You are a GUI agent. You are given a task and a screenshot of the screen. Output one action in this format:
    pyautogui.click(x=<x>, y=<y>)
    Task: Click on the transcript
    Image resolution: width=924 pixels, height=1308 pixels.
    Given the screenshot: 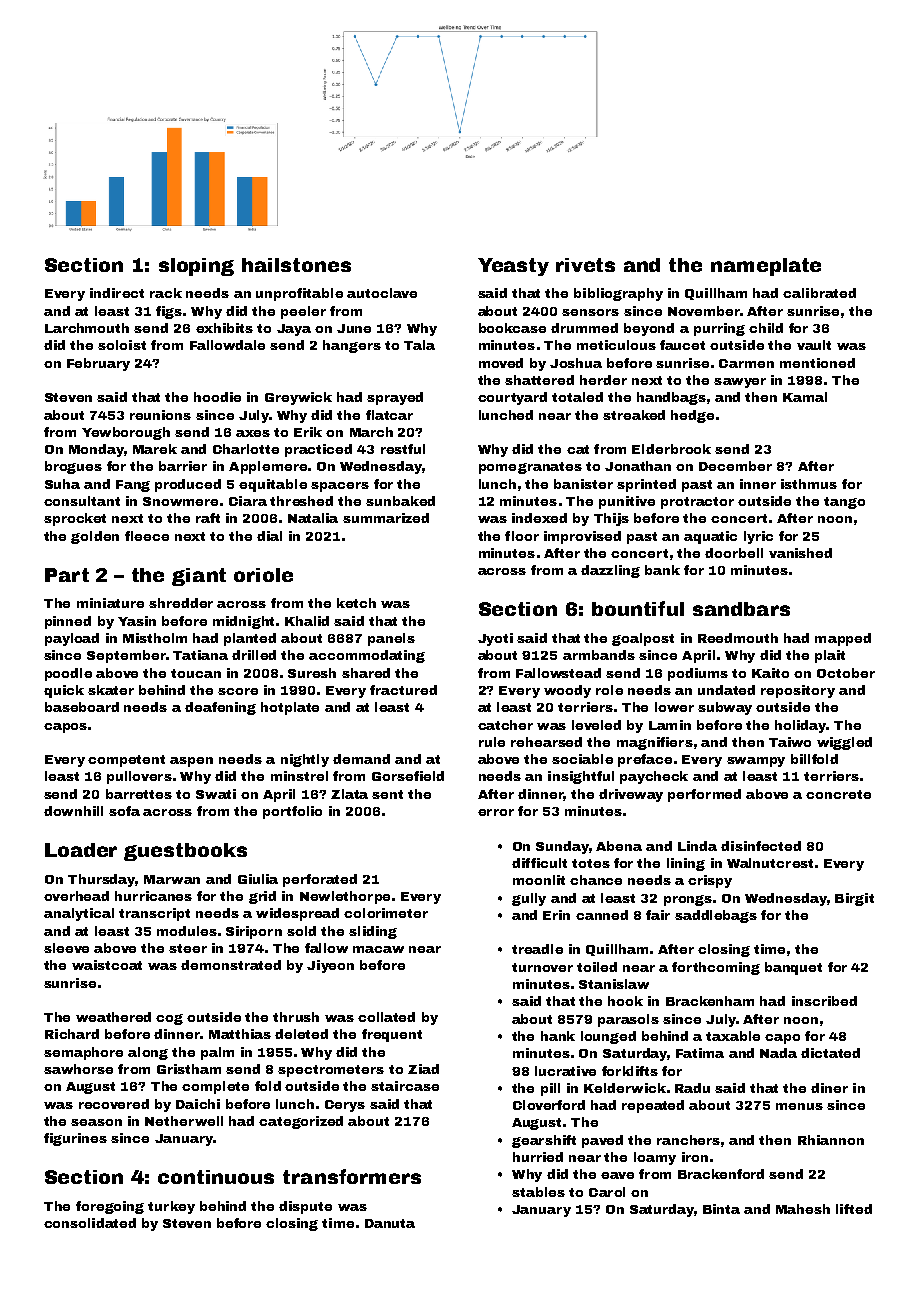 What is the action you would take?
    pyautogui.click(x=154, y=914)
